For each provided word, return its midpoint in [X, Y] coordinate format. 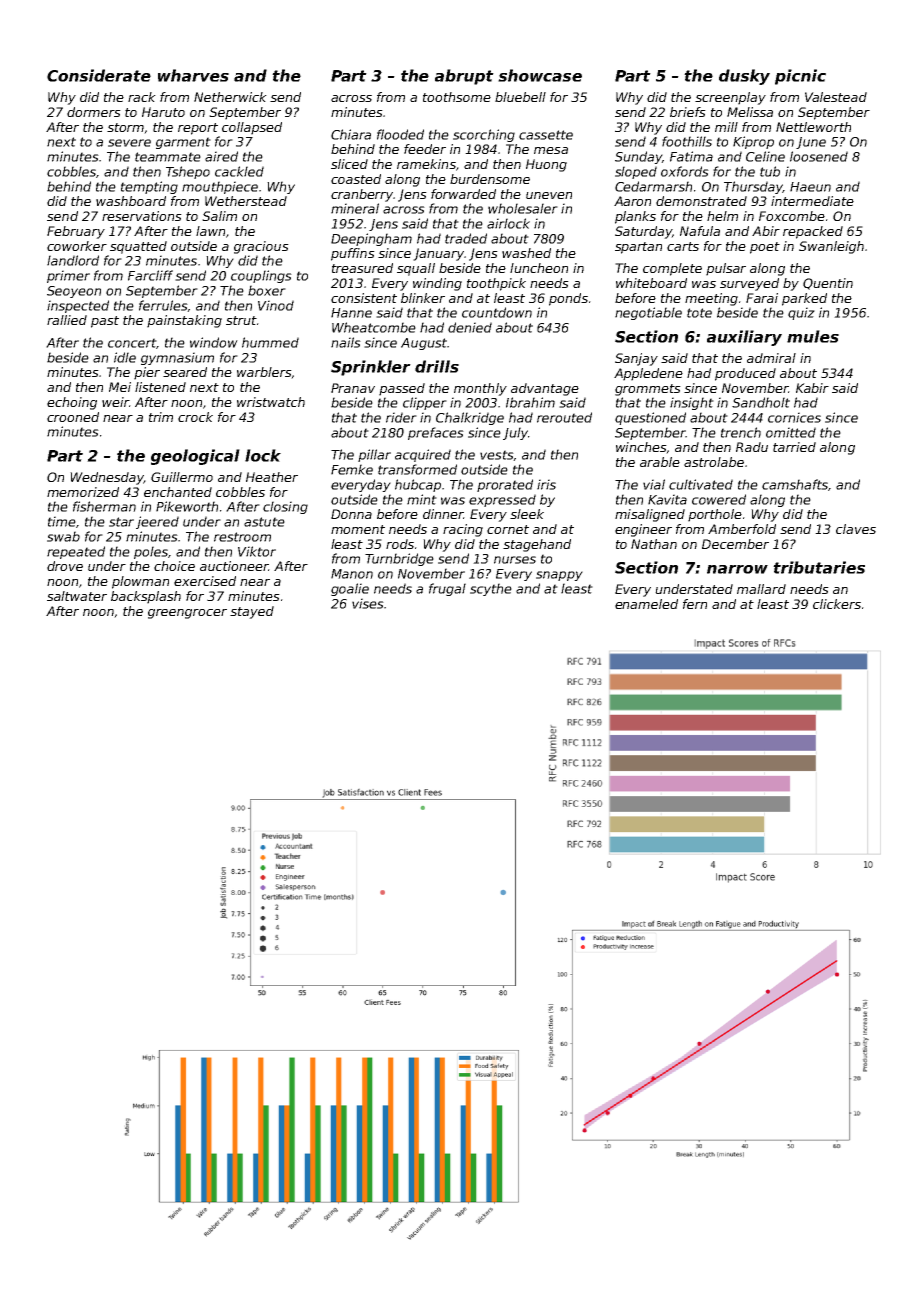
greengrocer [187, 614]
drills [437, 366]
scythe [491, 589]
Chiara [351, 134]
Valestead [836, 97]
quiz [801, 313]
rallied [67, 320]
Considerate [99, 75]
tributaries [819, 567]
